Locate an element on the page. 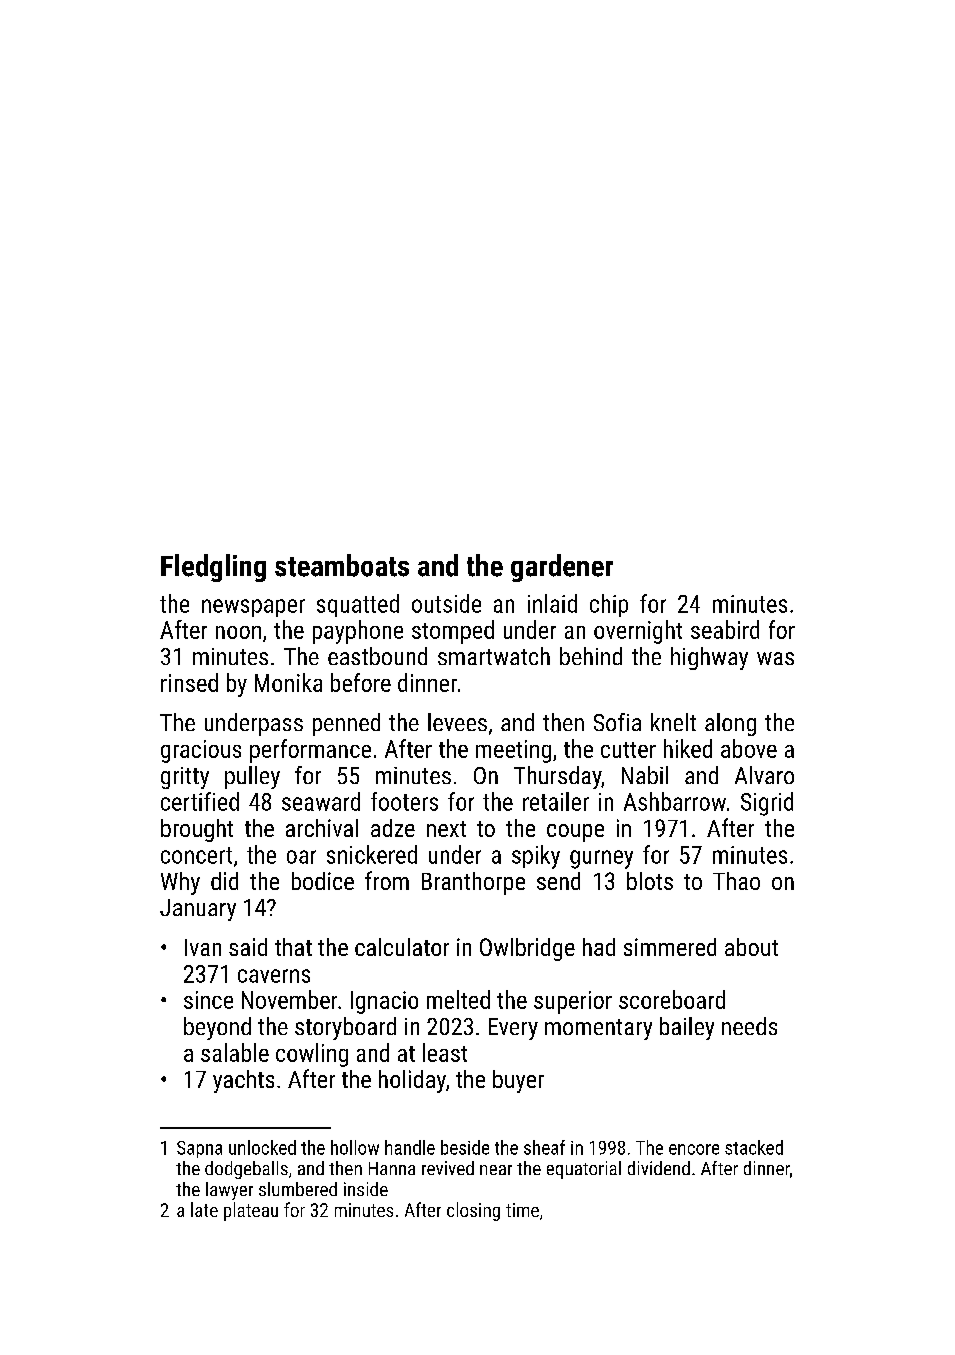  lawyer is located at coordinates (229, 1191).
